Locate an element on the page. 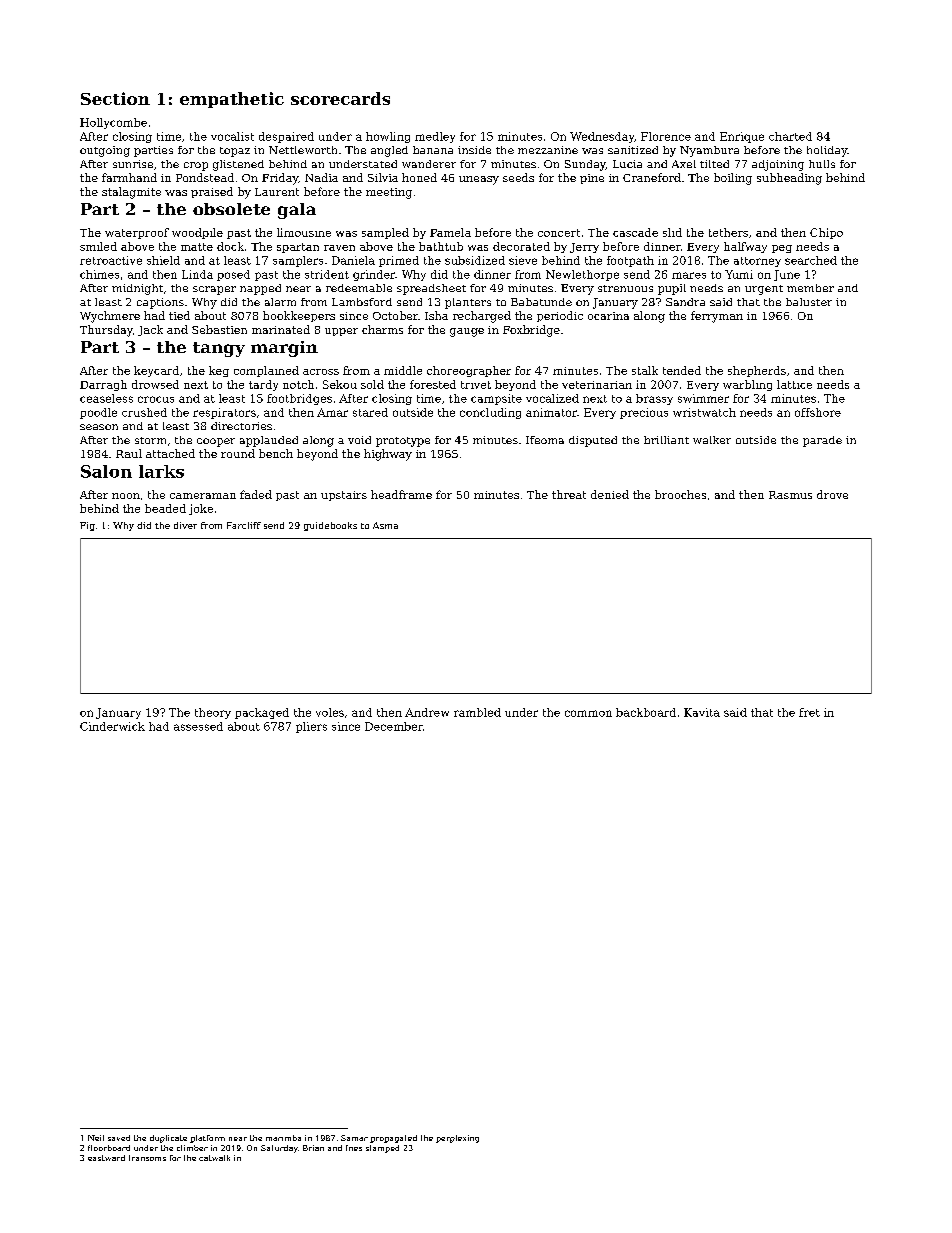 The image size is (952, 1233). backboard is located at coordinates (646, 712).
